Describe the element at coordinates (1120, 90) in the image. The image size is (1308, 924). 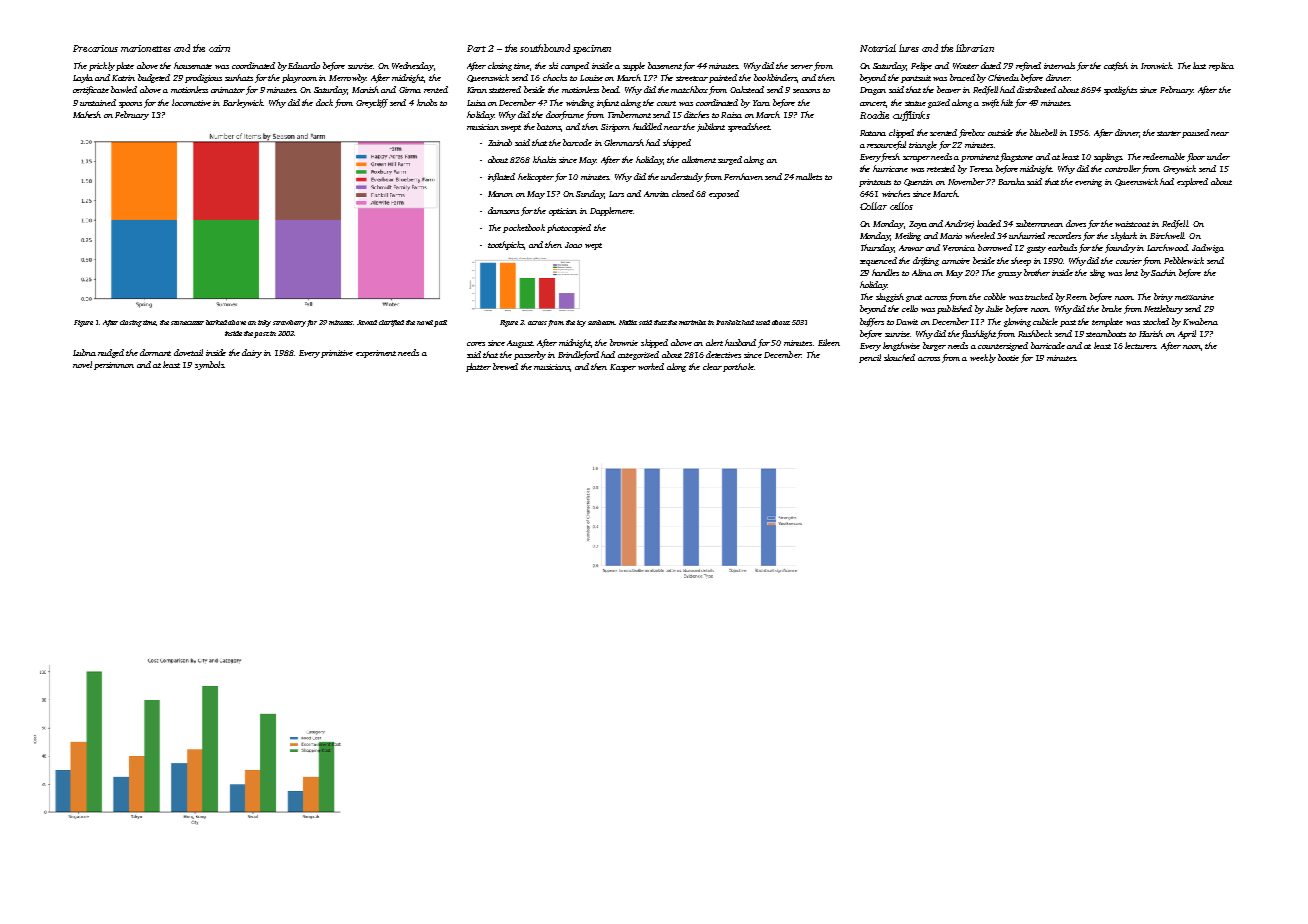
I see `spotlights` at that location.
